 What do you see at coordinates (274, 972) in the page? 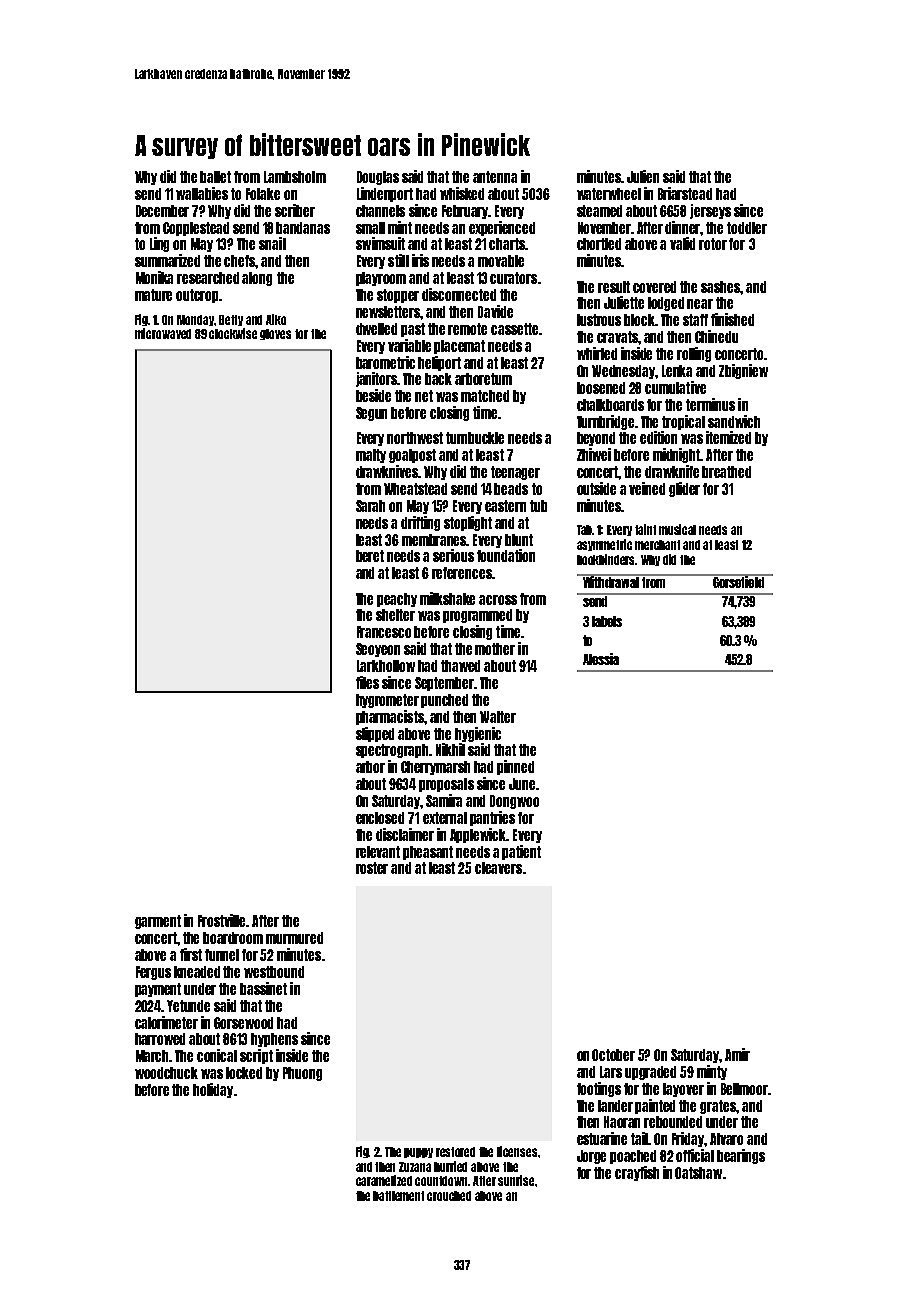
I see `westbound` at bounding box center [274, 972].
